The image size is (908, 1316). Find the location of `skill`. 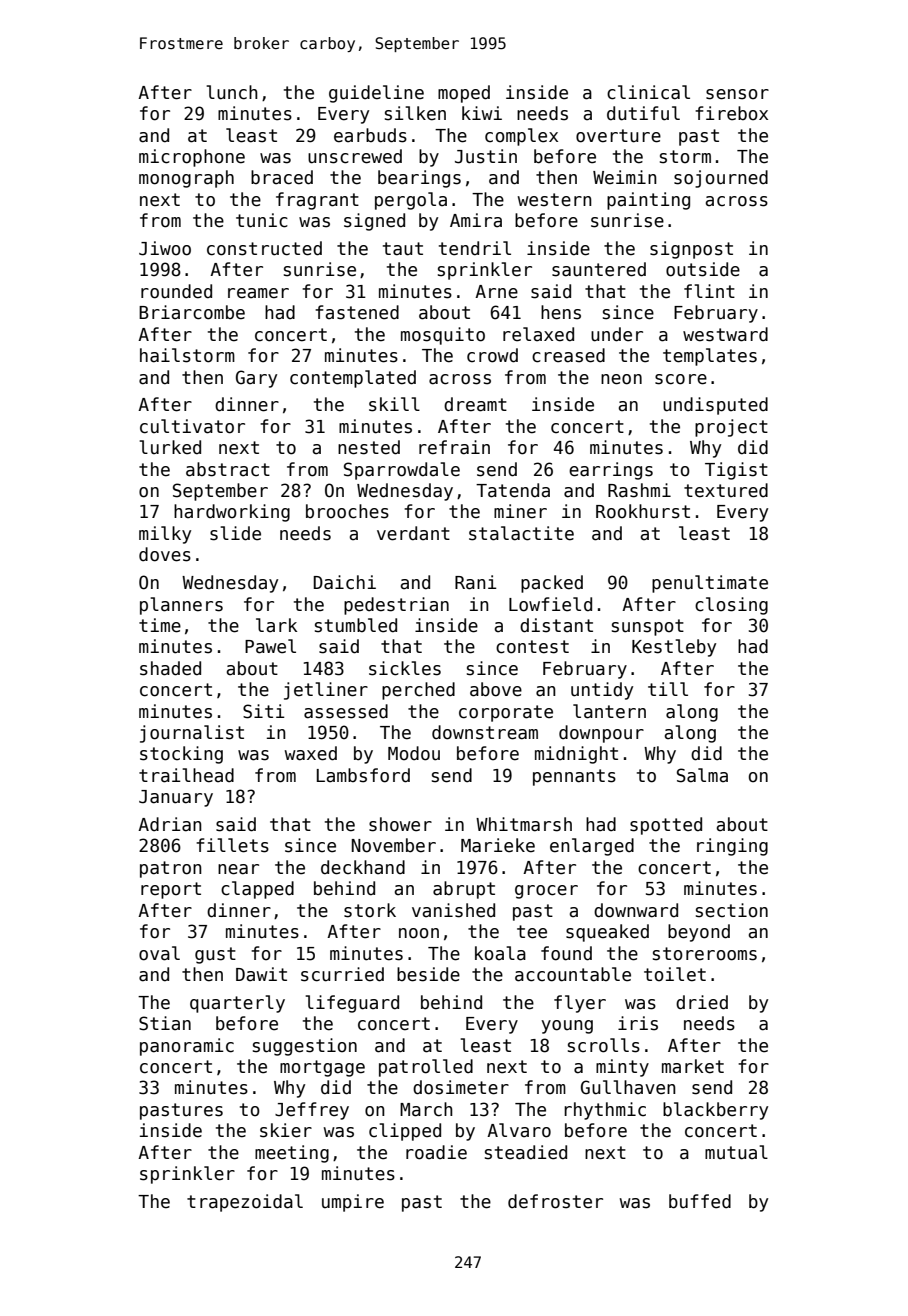

skill is located at coordinates (394, 404).
